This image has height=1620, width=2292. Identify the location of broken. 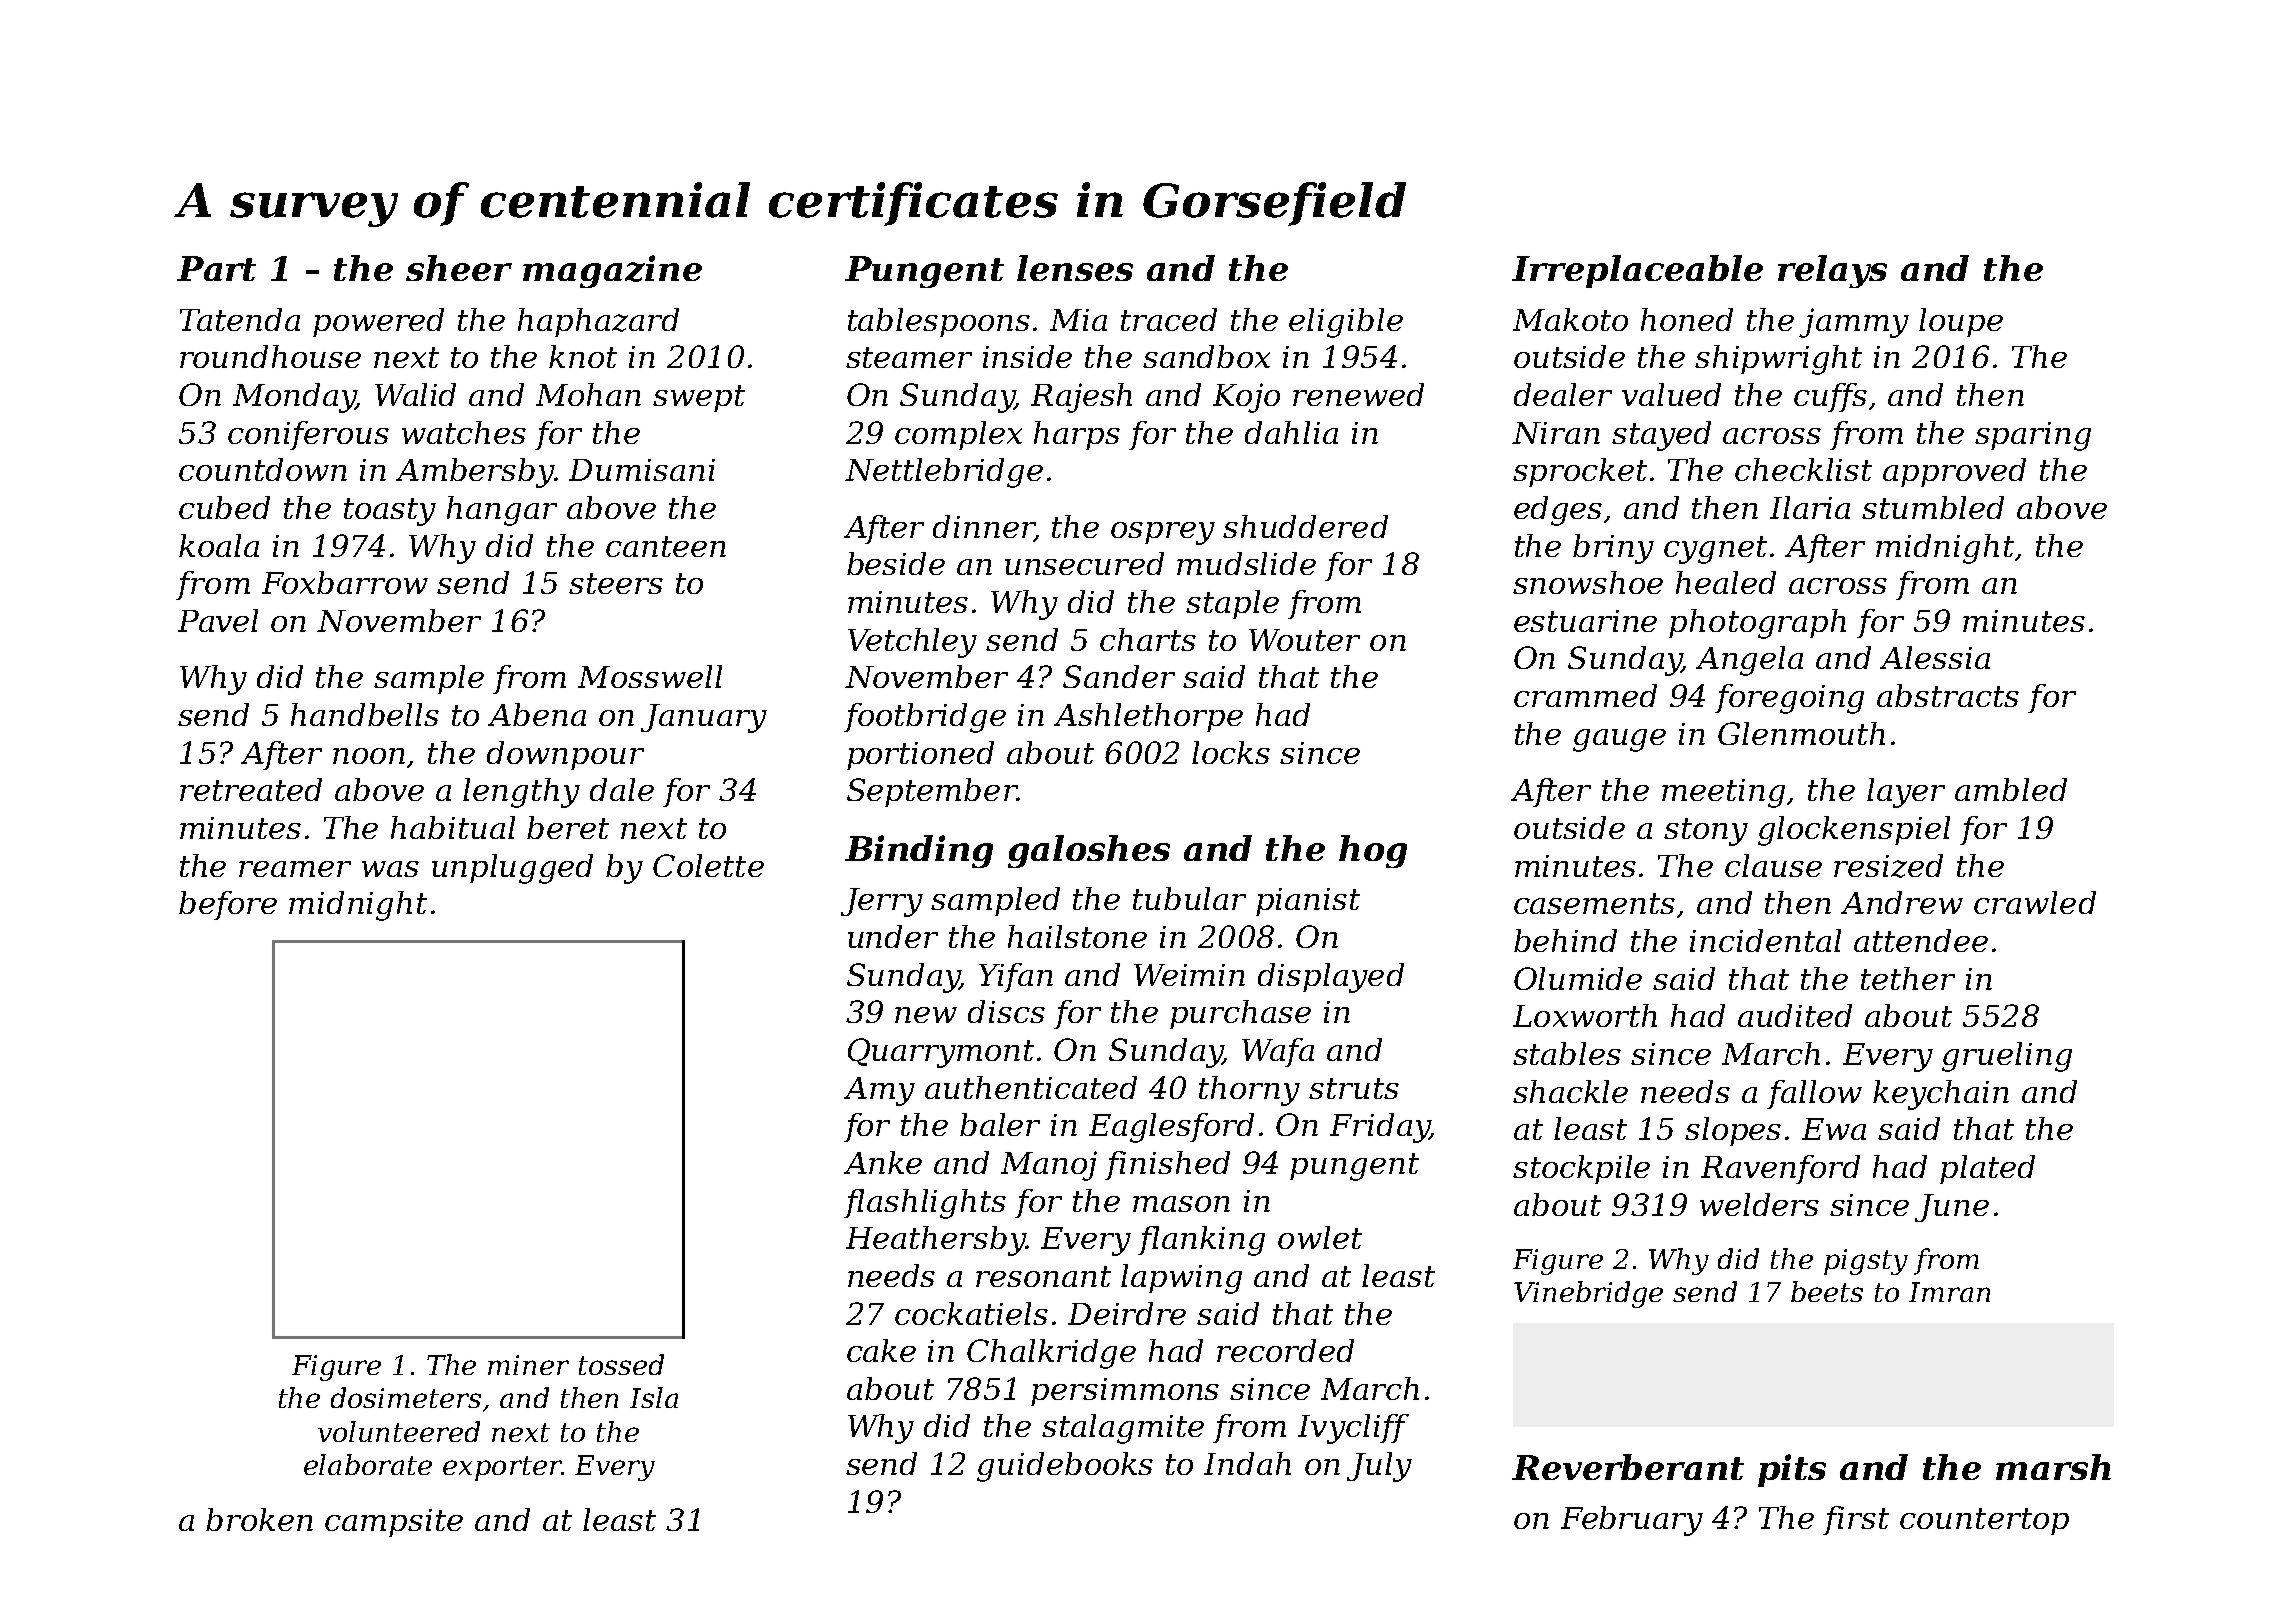
(259, 1519).
